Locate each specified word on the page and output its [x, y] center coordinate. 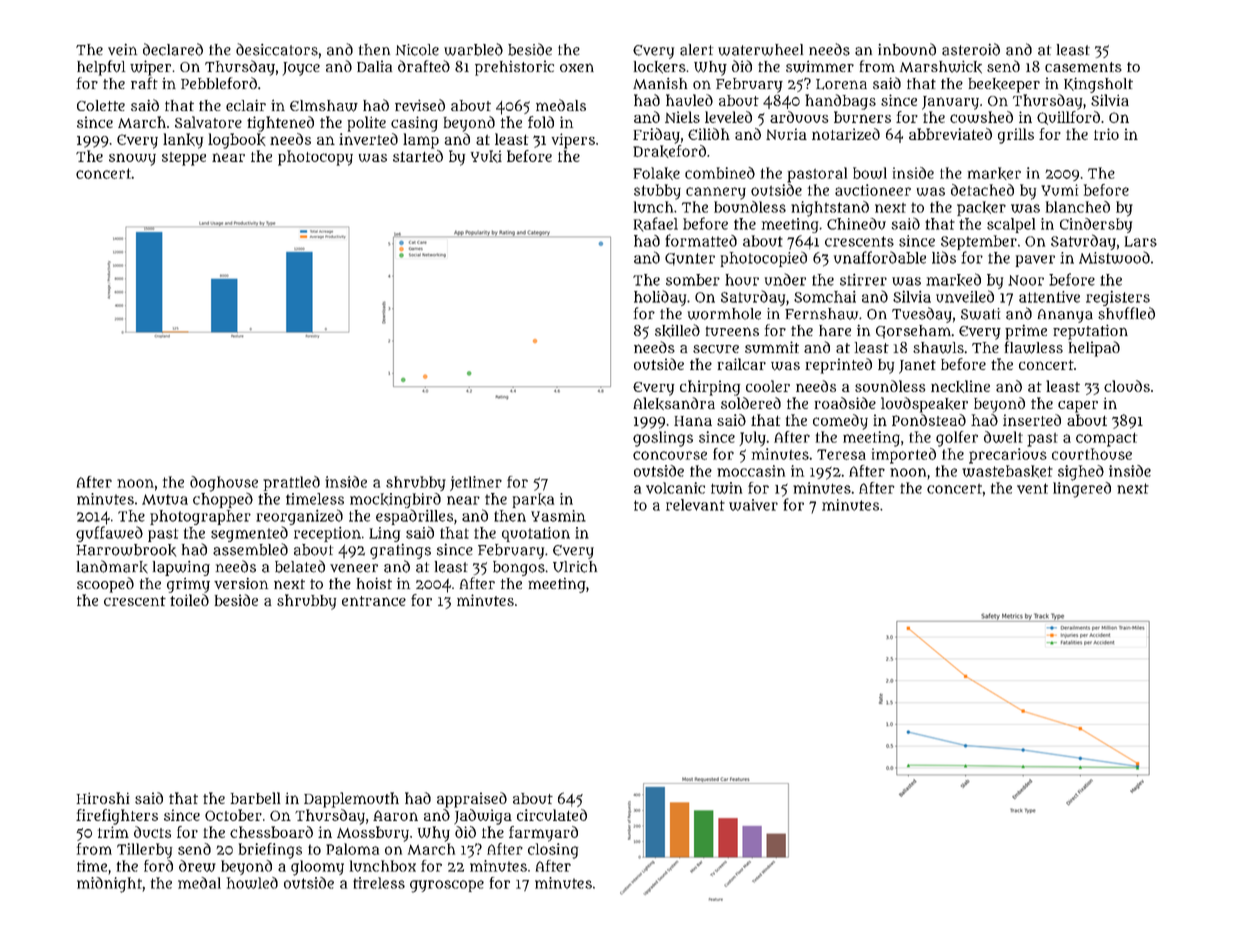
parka [533, 500]
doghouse [224, 484]
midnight [109, 885]
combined [720, 173]
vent [1032, 488]
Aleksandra [674, 403]
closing [553, 851]
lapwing [181, 568]
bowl [870, 173]
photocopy [315, 158]
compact [1106, 439]
